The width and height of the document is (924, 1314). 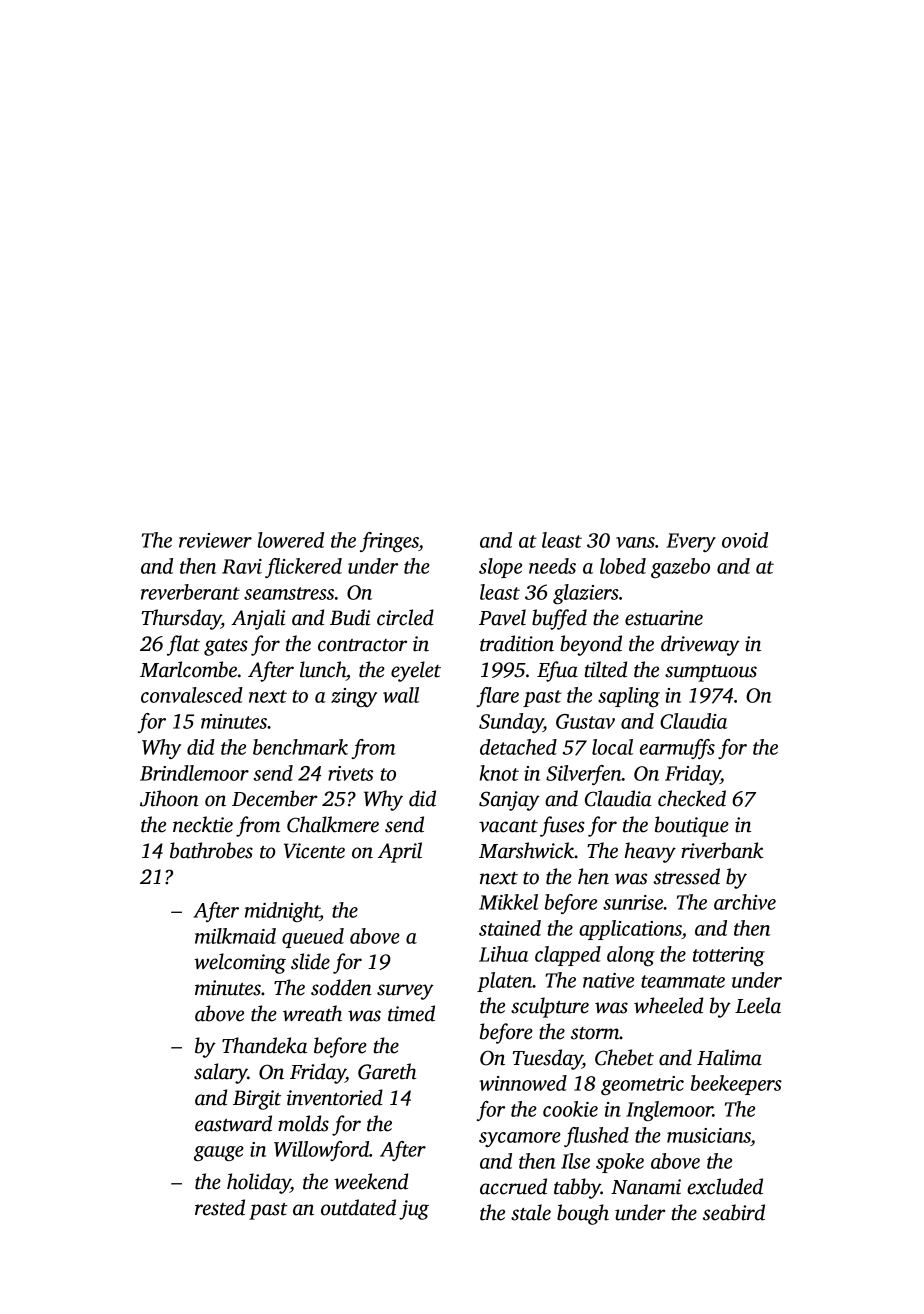 I want to click on sycamore, so click(x=520, y=1139).
